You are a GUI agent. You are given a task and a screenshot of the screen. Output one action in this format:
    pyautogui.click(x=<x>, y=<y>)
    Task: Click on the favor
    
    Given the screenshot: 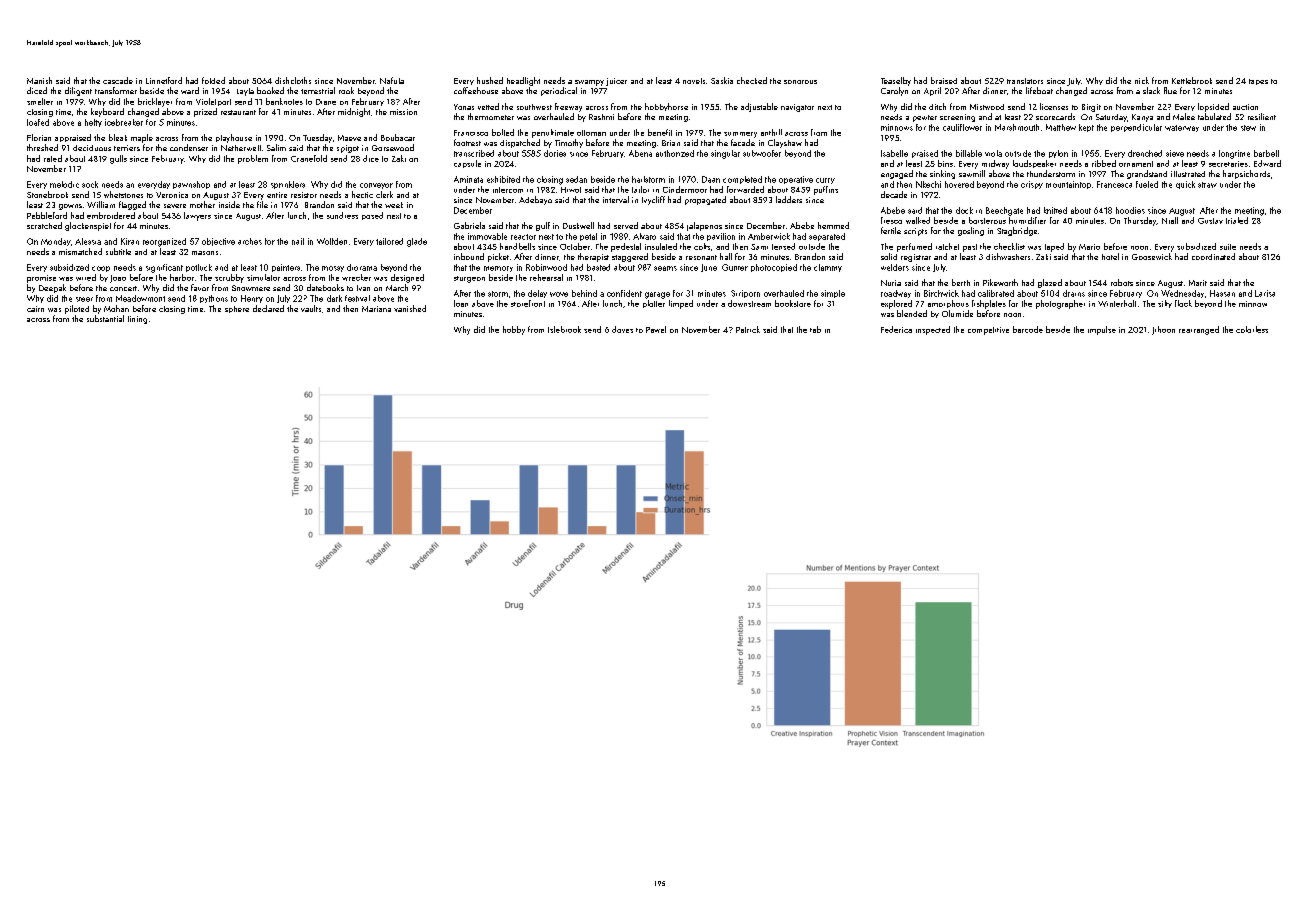 What is the action you would take?
    pyautogui.click(x=200, y=287)
